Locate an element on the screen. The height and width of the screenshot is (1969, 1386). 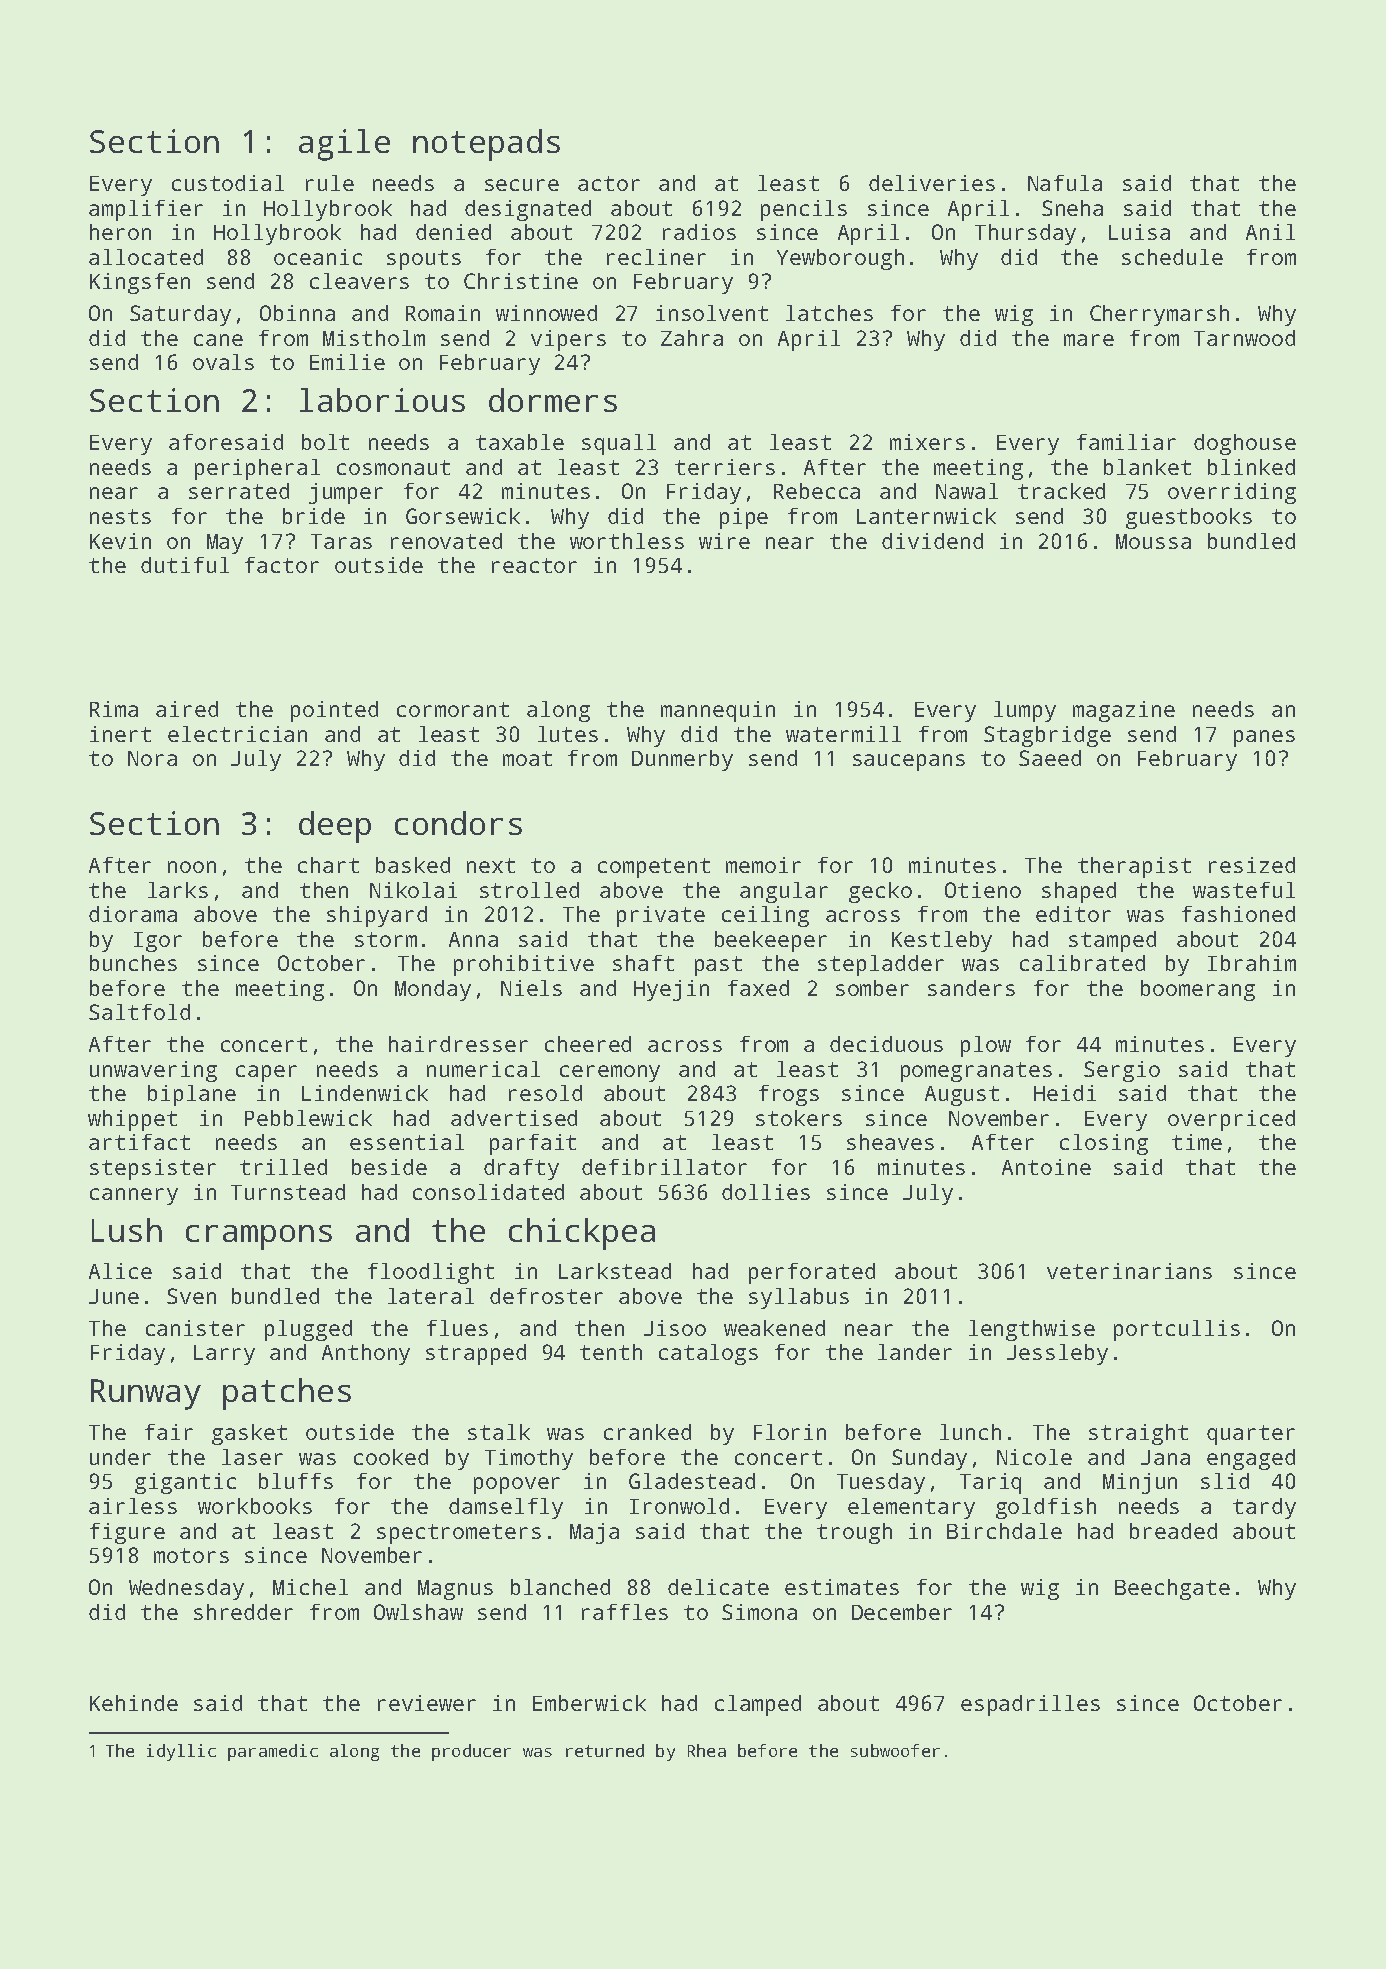
Igor is located at coordinates (158, 942).
